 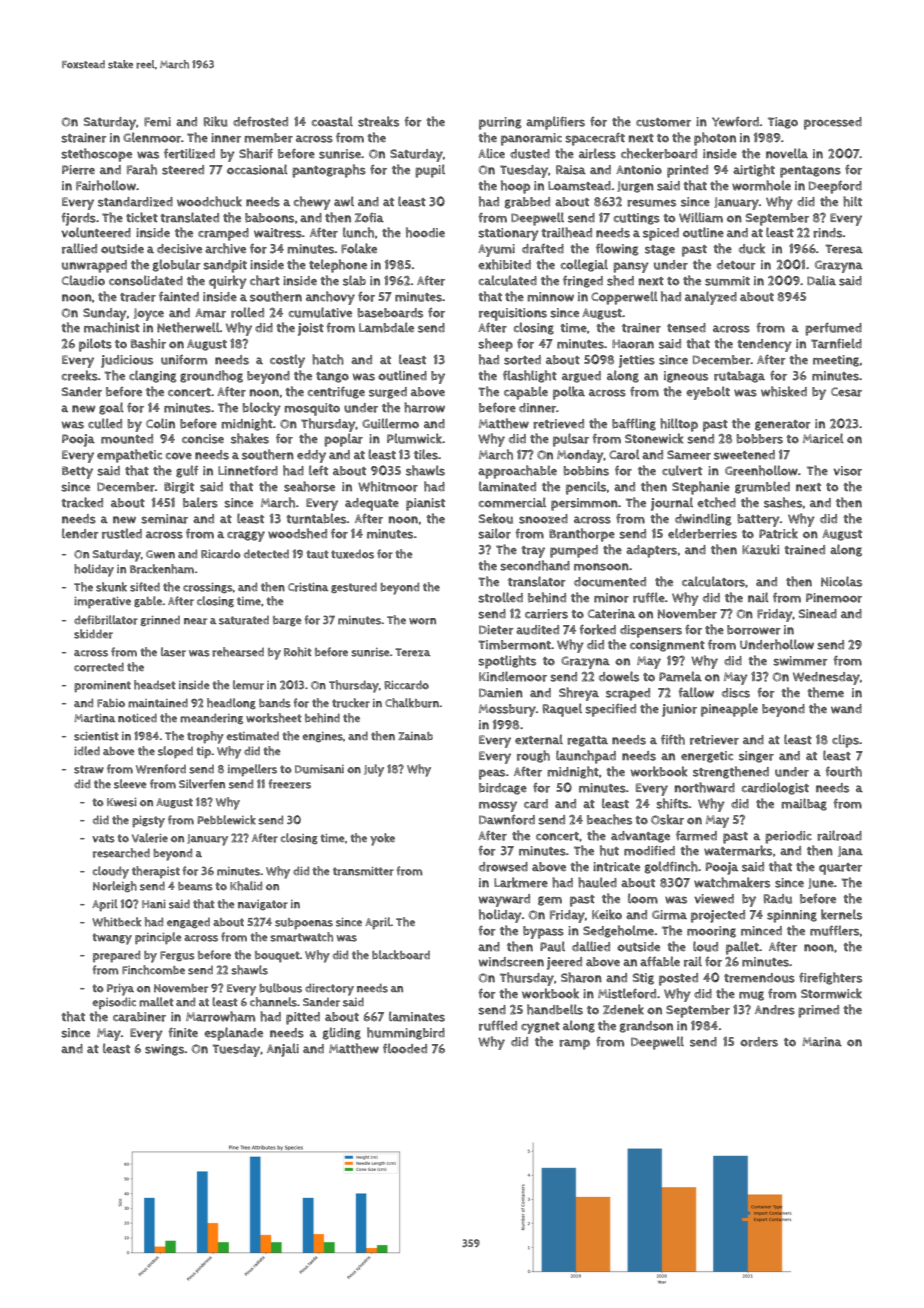 I want to click on blackboard, so click(x=401, y=955).
